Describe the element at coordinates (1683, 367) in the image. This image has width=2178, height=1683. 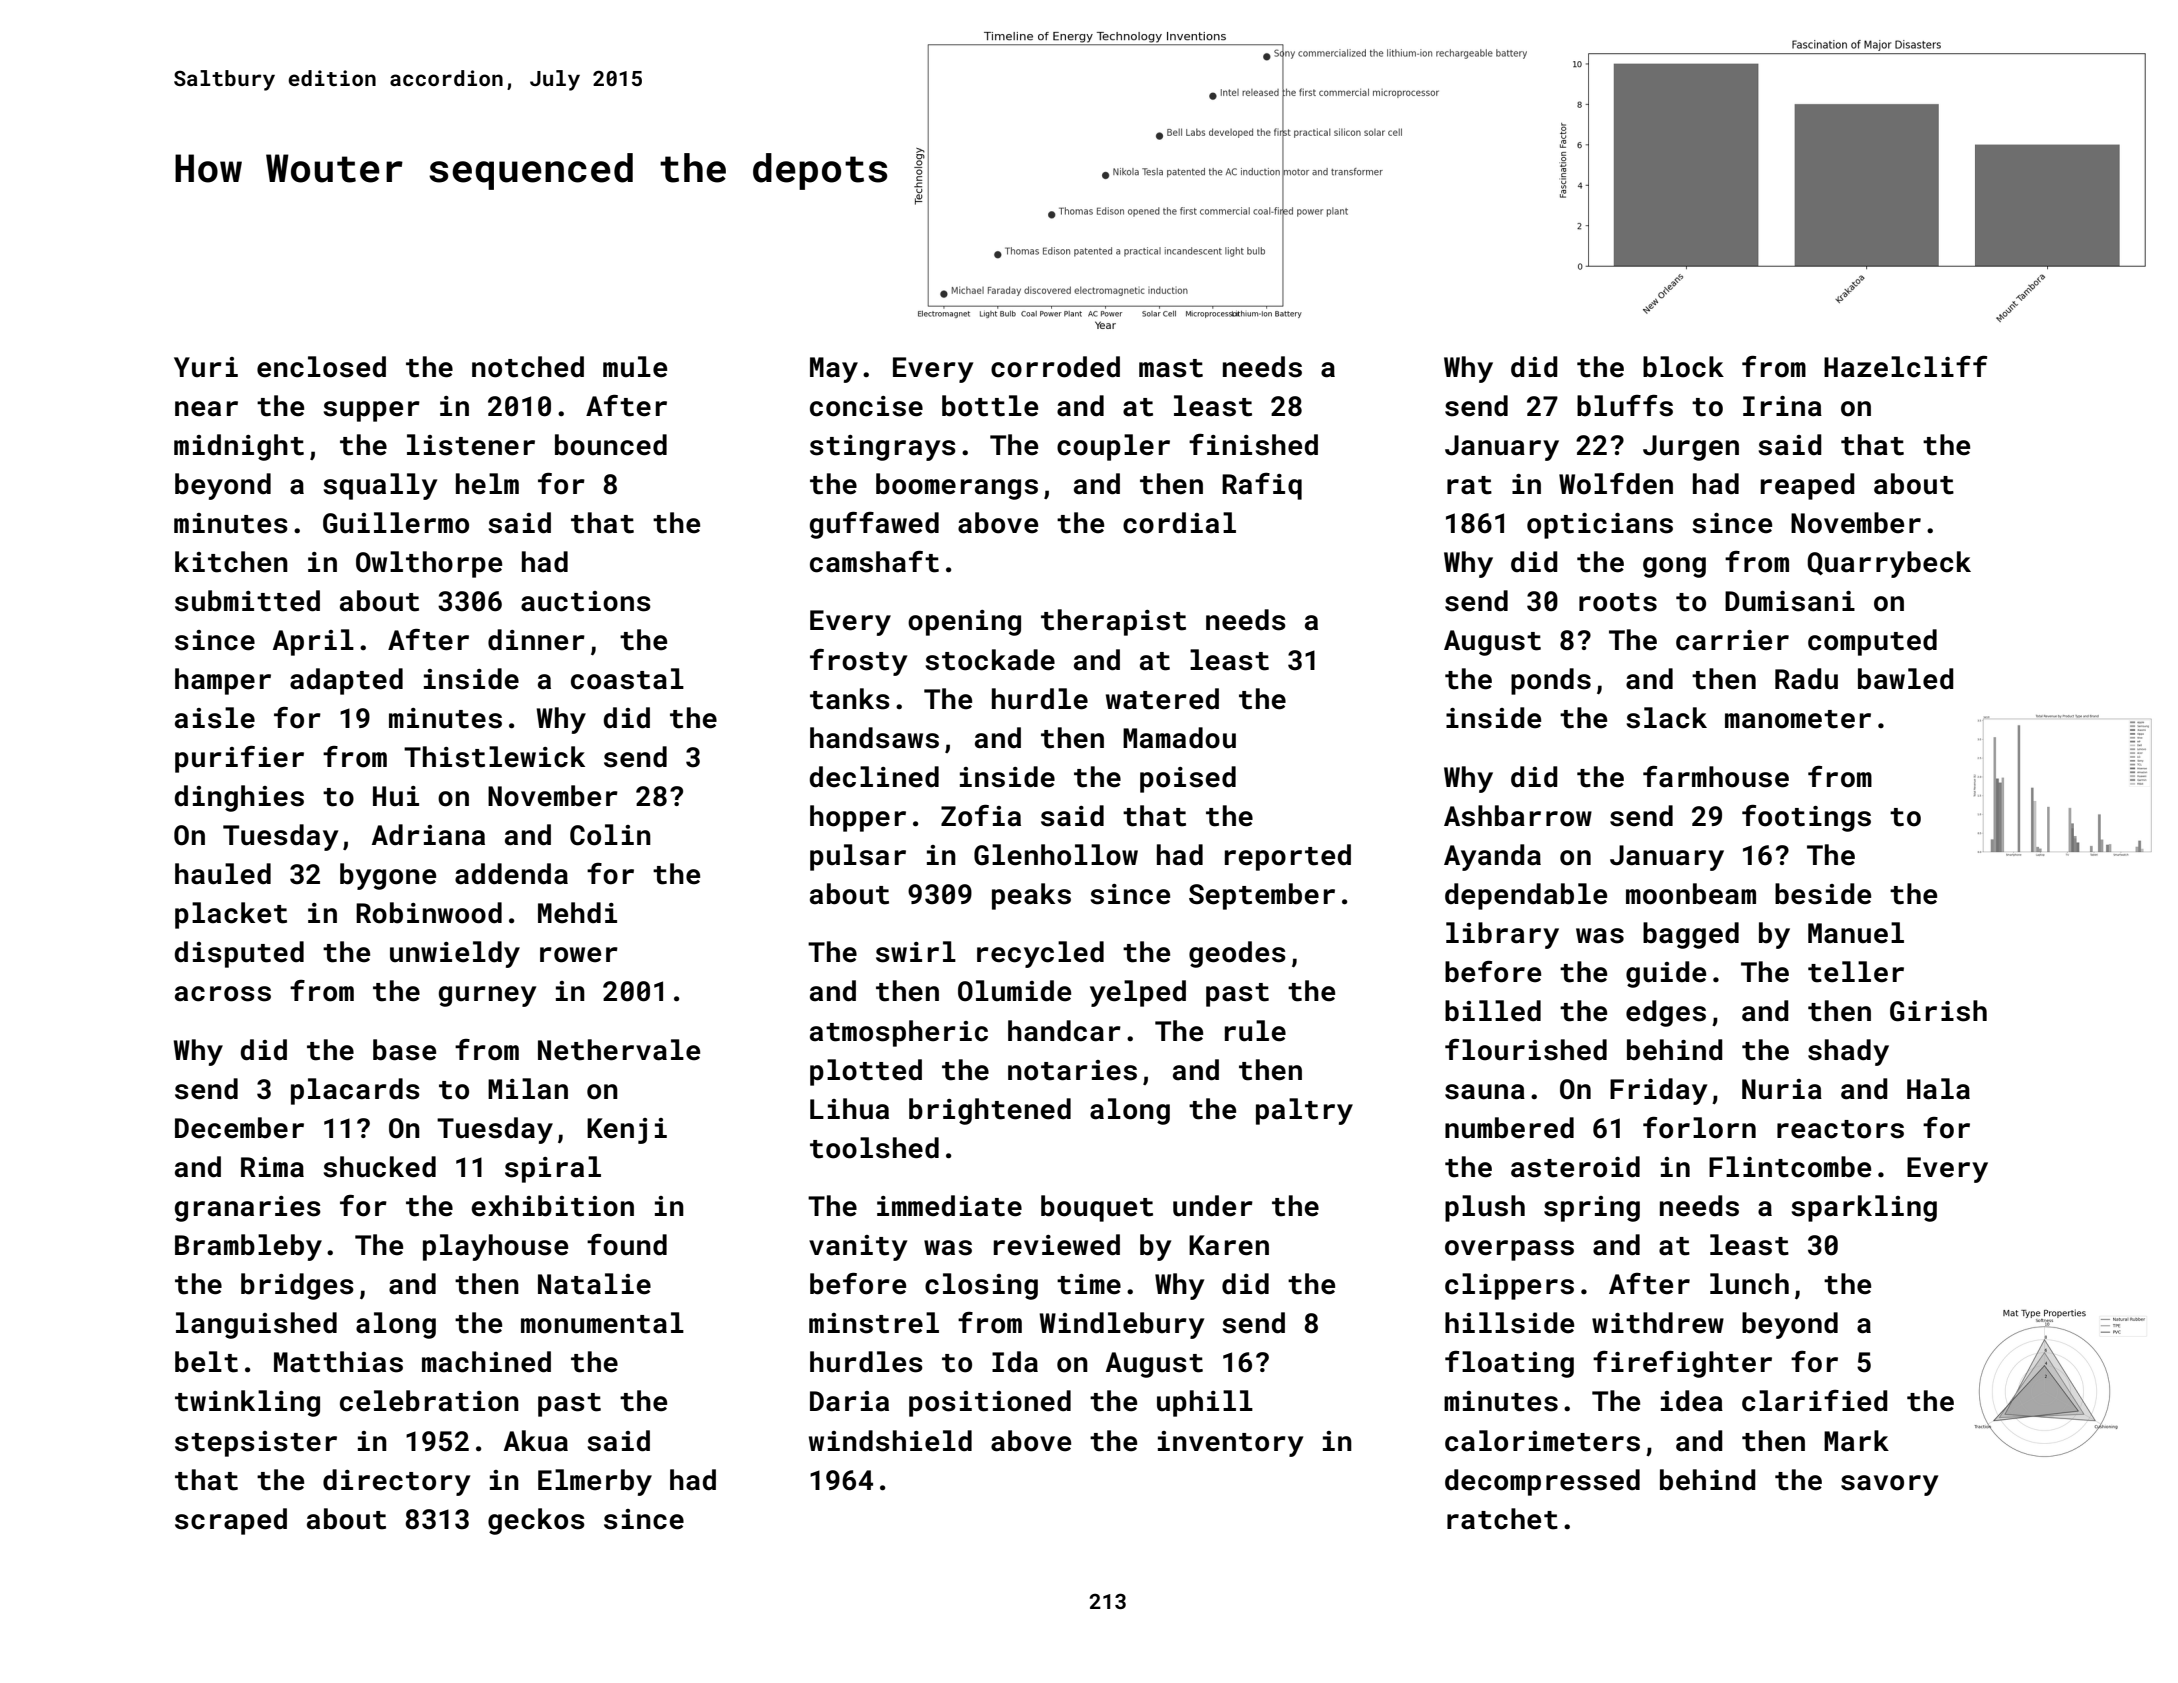
I see `block` at that location.
